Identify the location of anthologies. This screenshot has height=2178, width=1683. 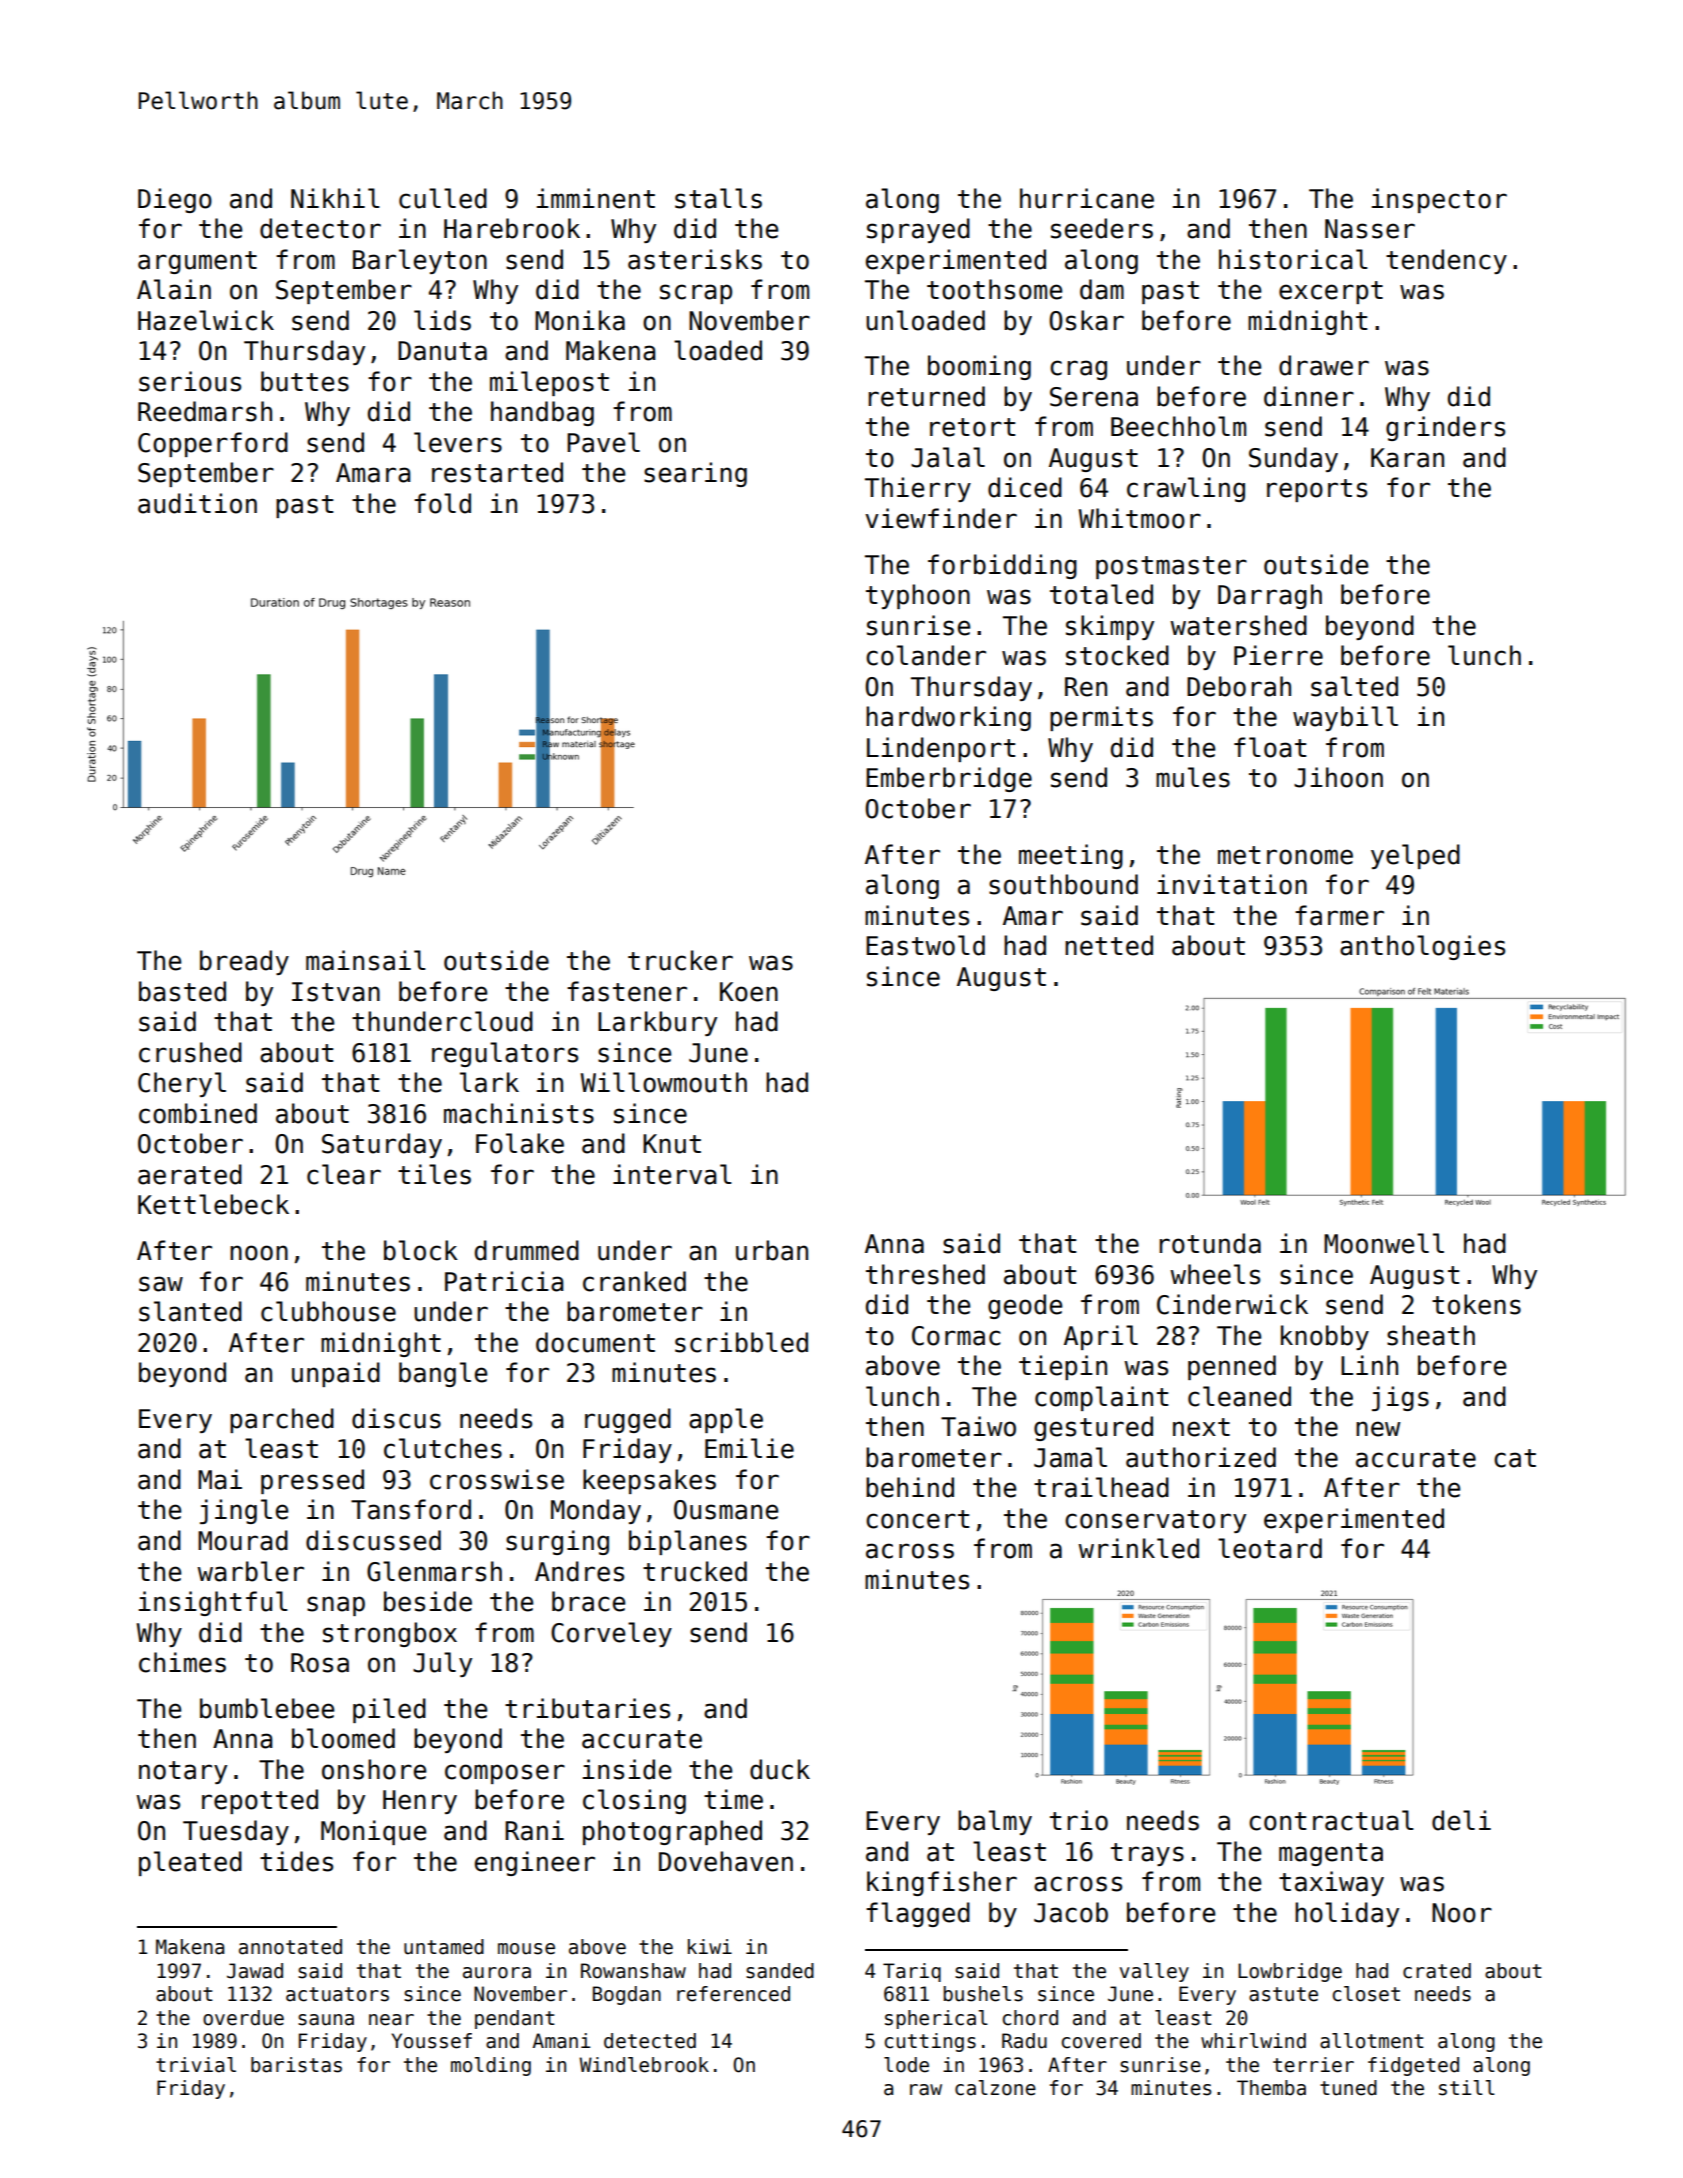
(1422, 947).
